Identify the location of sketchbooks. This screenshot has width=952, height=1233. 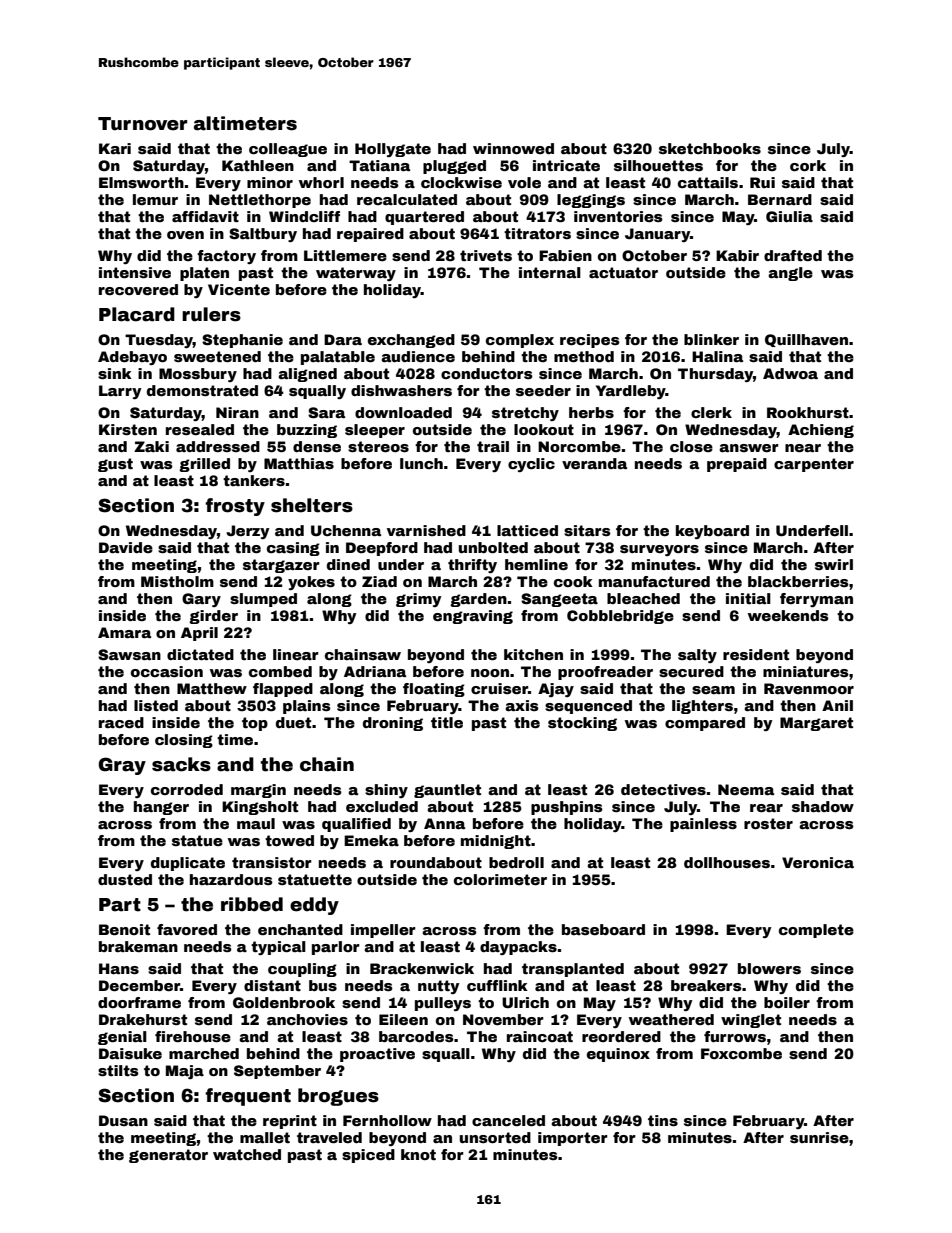
(710, 148).
